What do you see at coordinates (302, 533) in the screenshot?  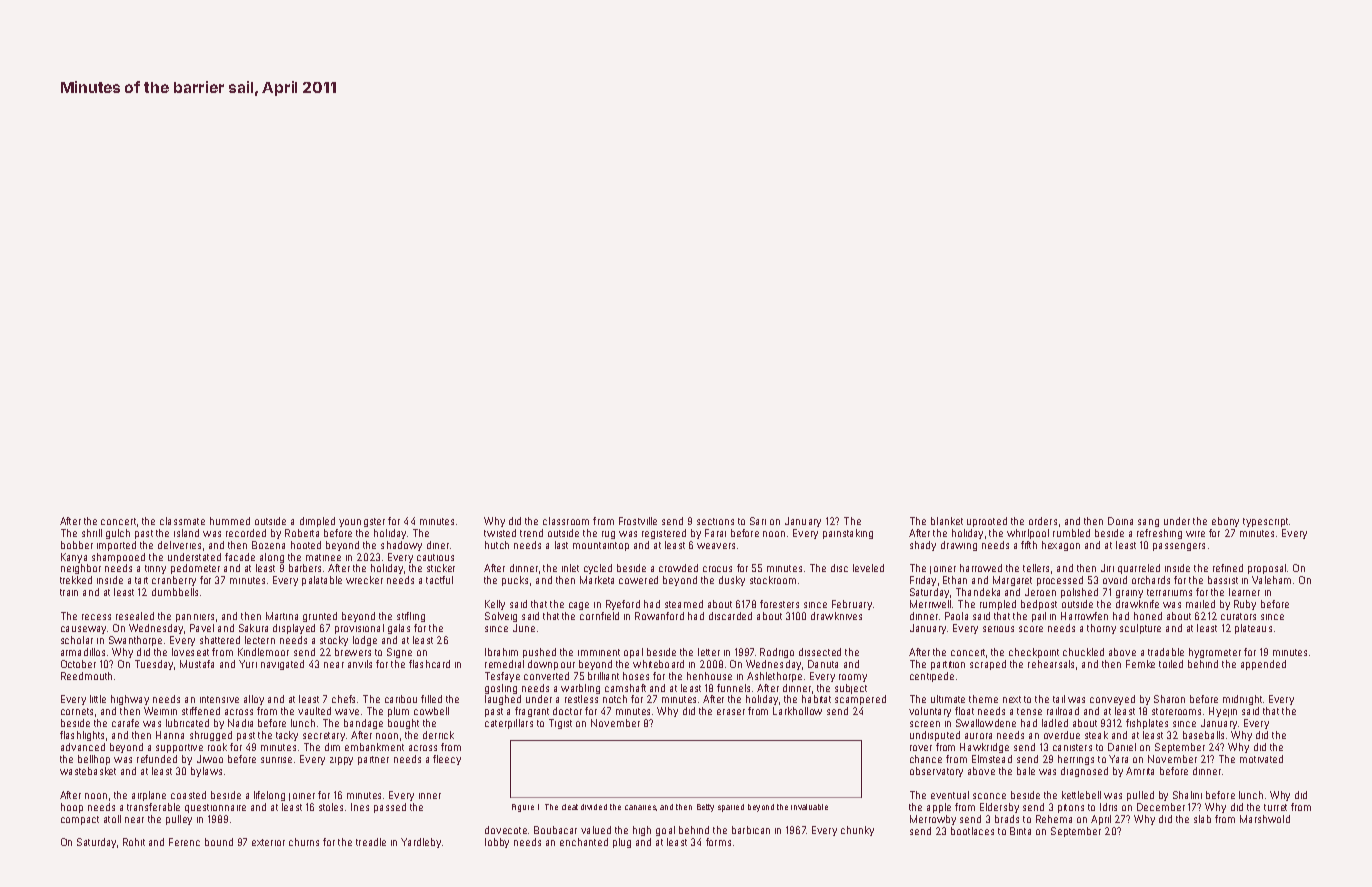 I see `Roberta` at bounding box center [302, 533].
